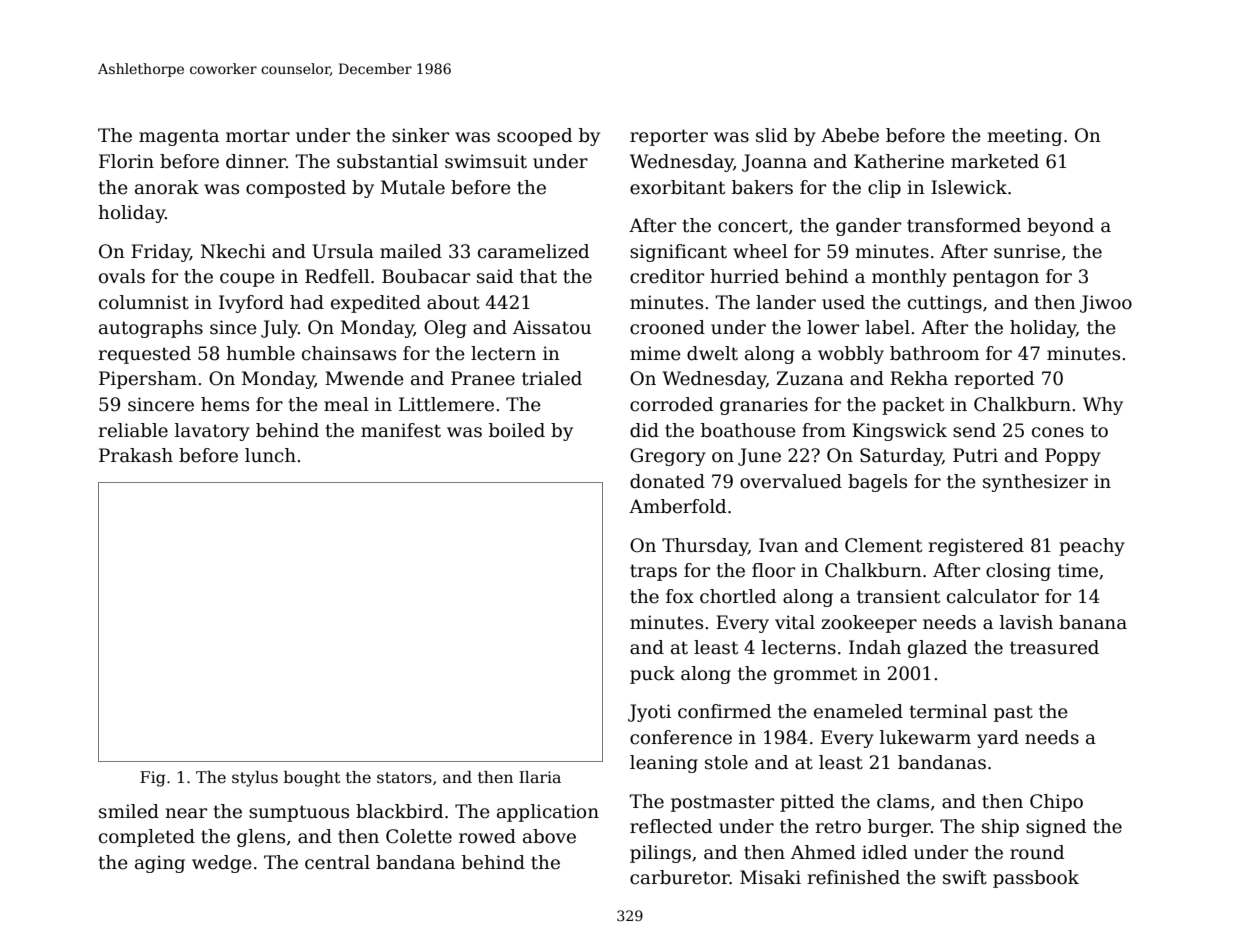  What do you see at coordinates (136, 455) in the document?
I see `Prakash` at bounding box center [136, 455].
